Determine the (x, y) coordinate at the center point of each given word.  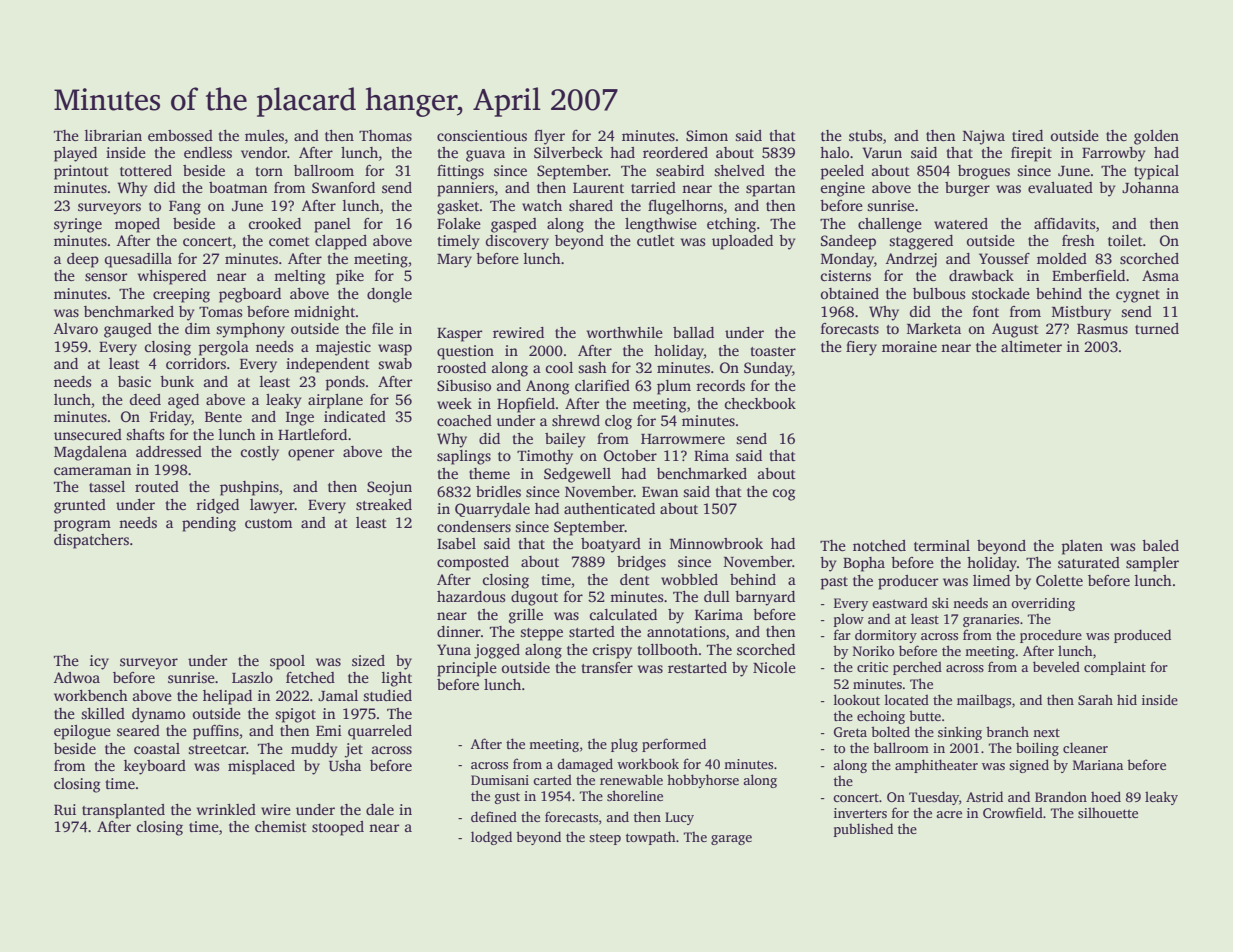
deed (145, 399)
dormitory (886, 636)
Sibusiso (464, 385)
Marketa (934, 328)
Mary (454, 261)
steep (605, 839)
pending (209, 524)
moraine (909, 346)
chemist (281, 826)
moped (137, 225)
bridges (641, 563)
